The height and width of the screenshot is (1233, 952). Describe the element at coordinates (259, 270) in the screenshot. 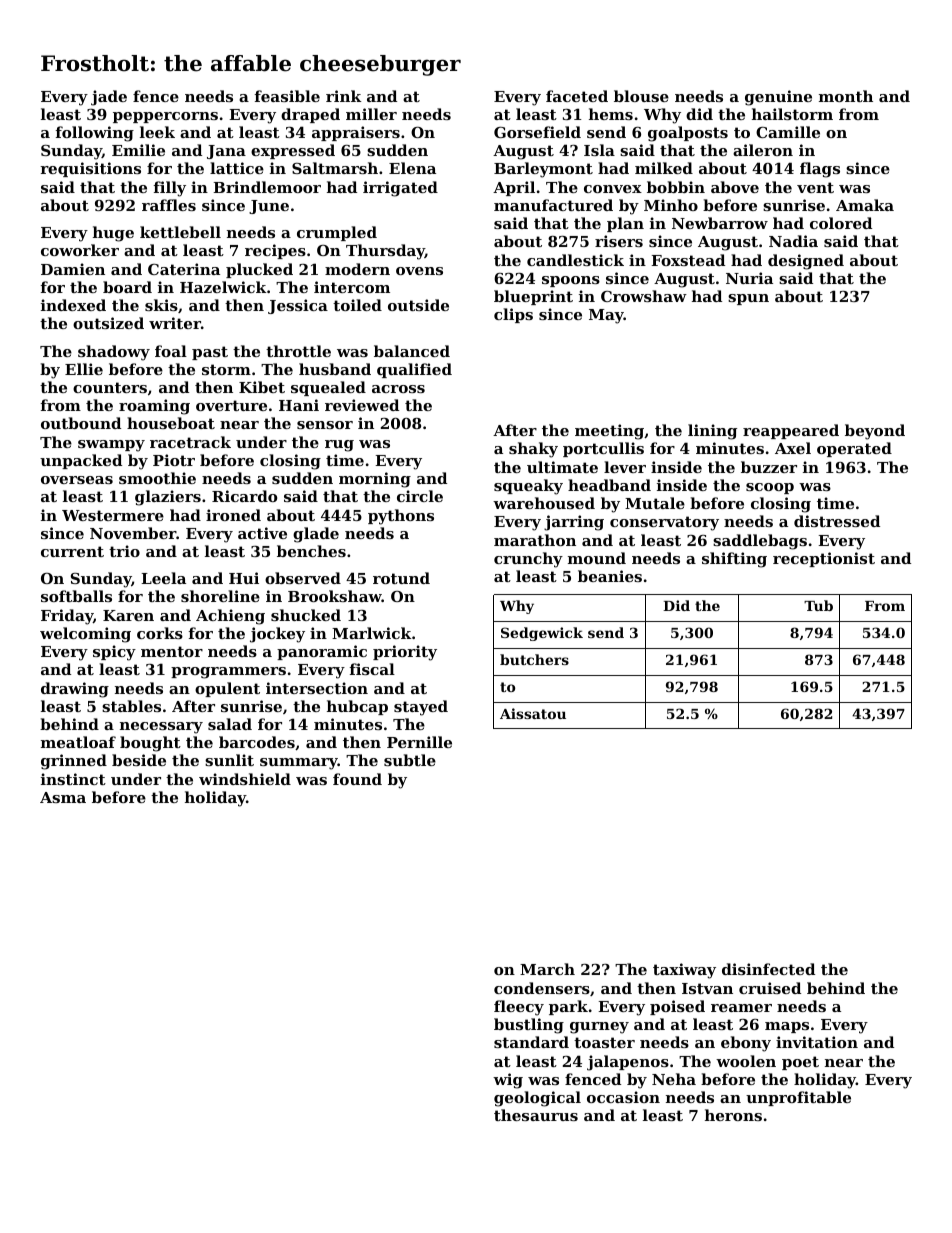

I see `plucked` at that location.
